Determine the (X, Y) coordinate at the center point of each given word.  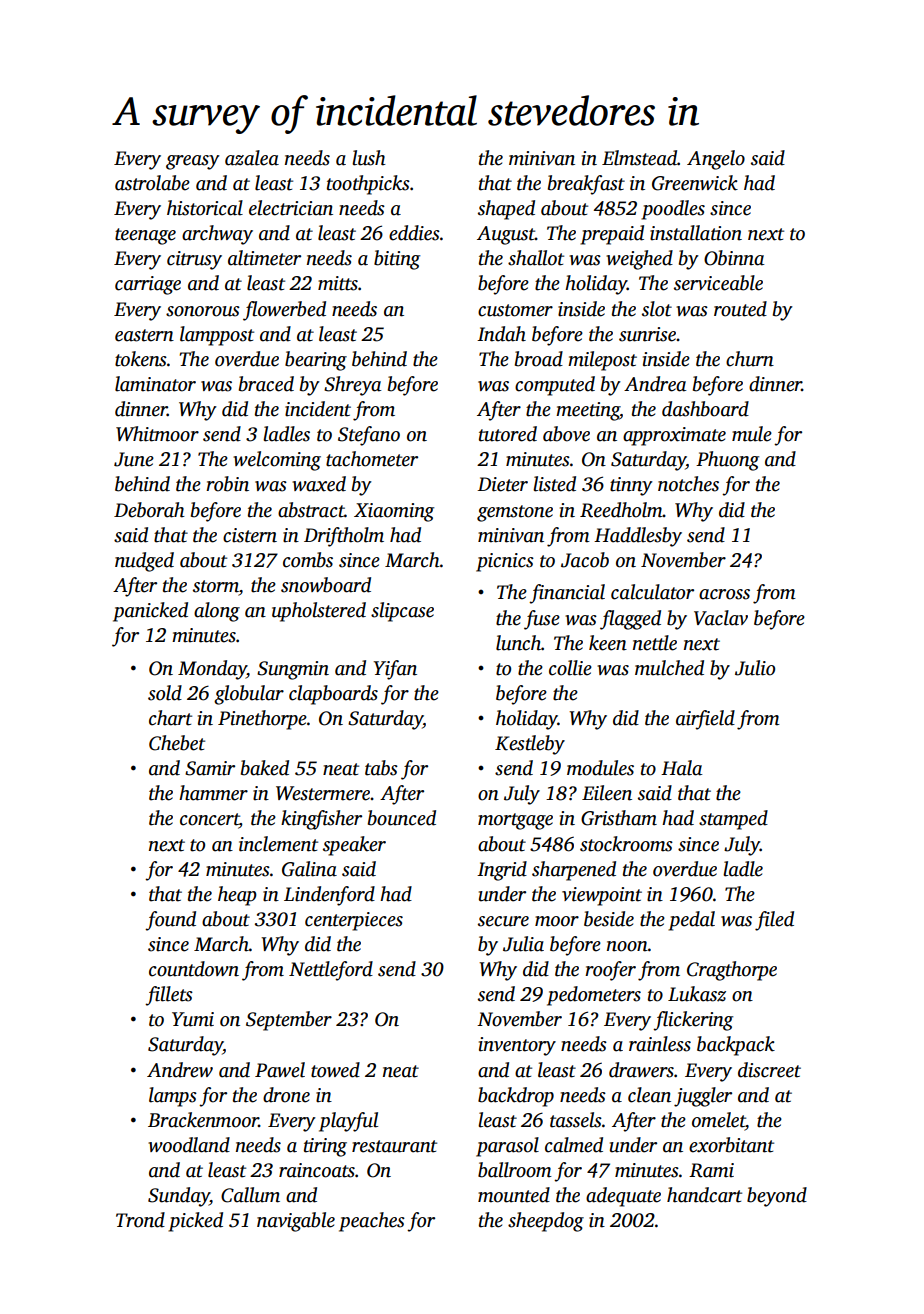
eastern (144, 335)
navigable (296, 1222)
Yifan (395, 670)
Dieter (502, 484)
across (724, 594)
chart (170, 718)
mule (752, 434)
